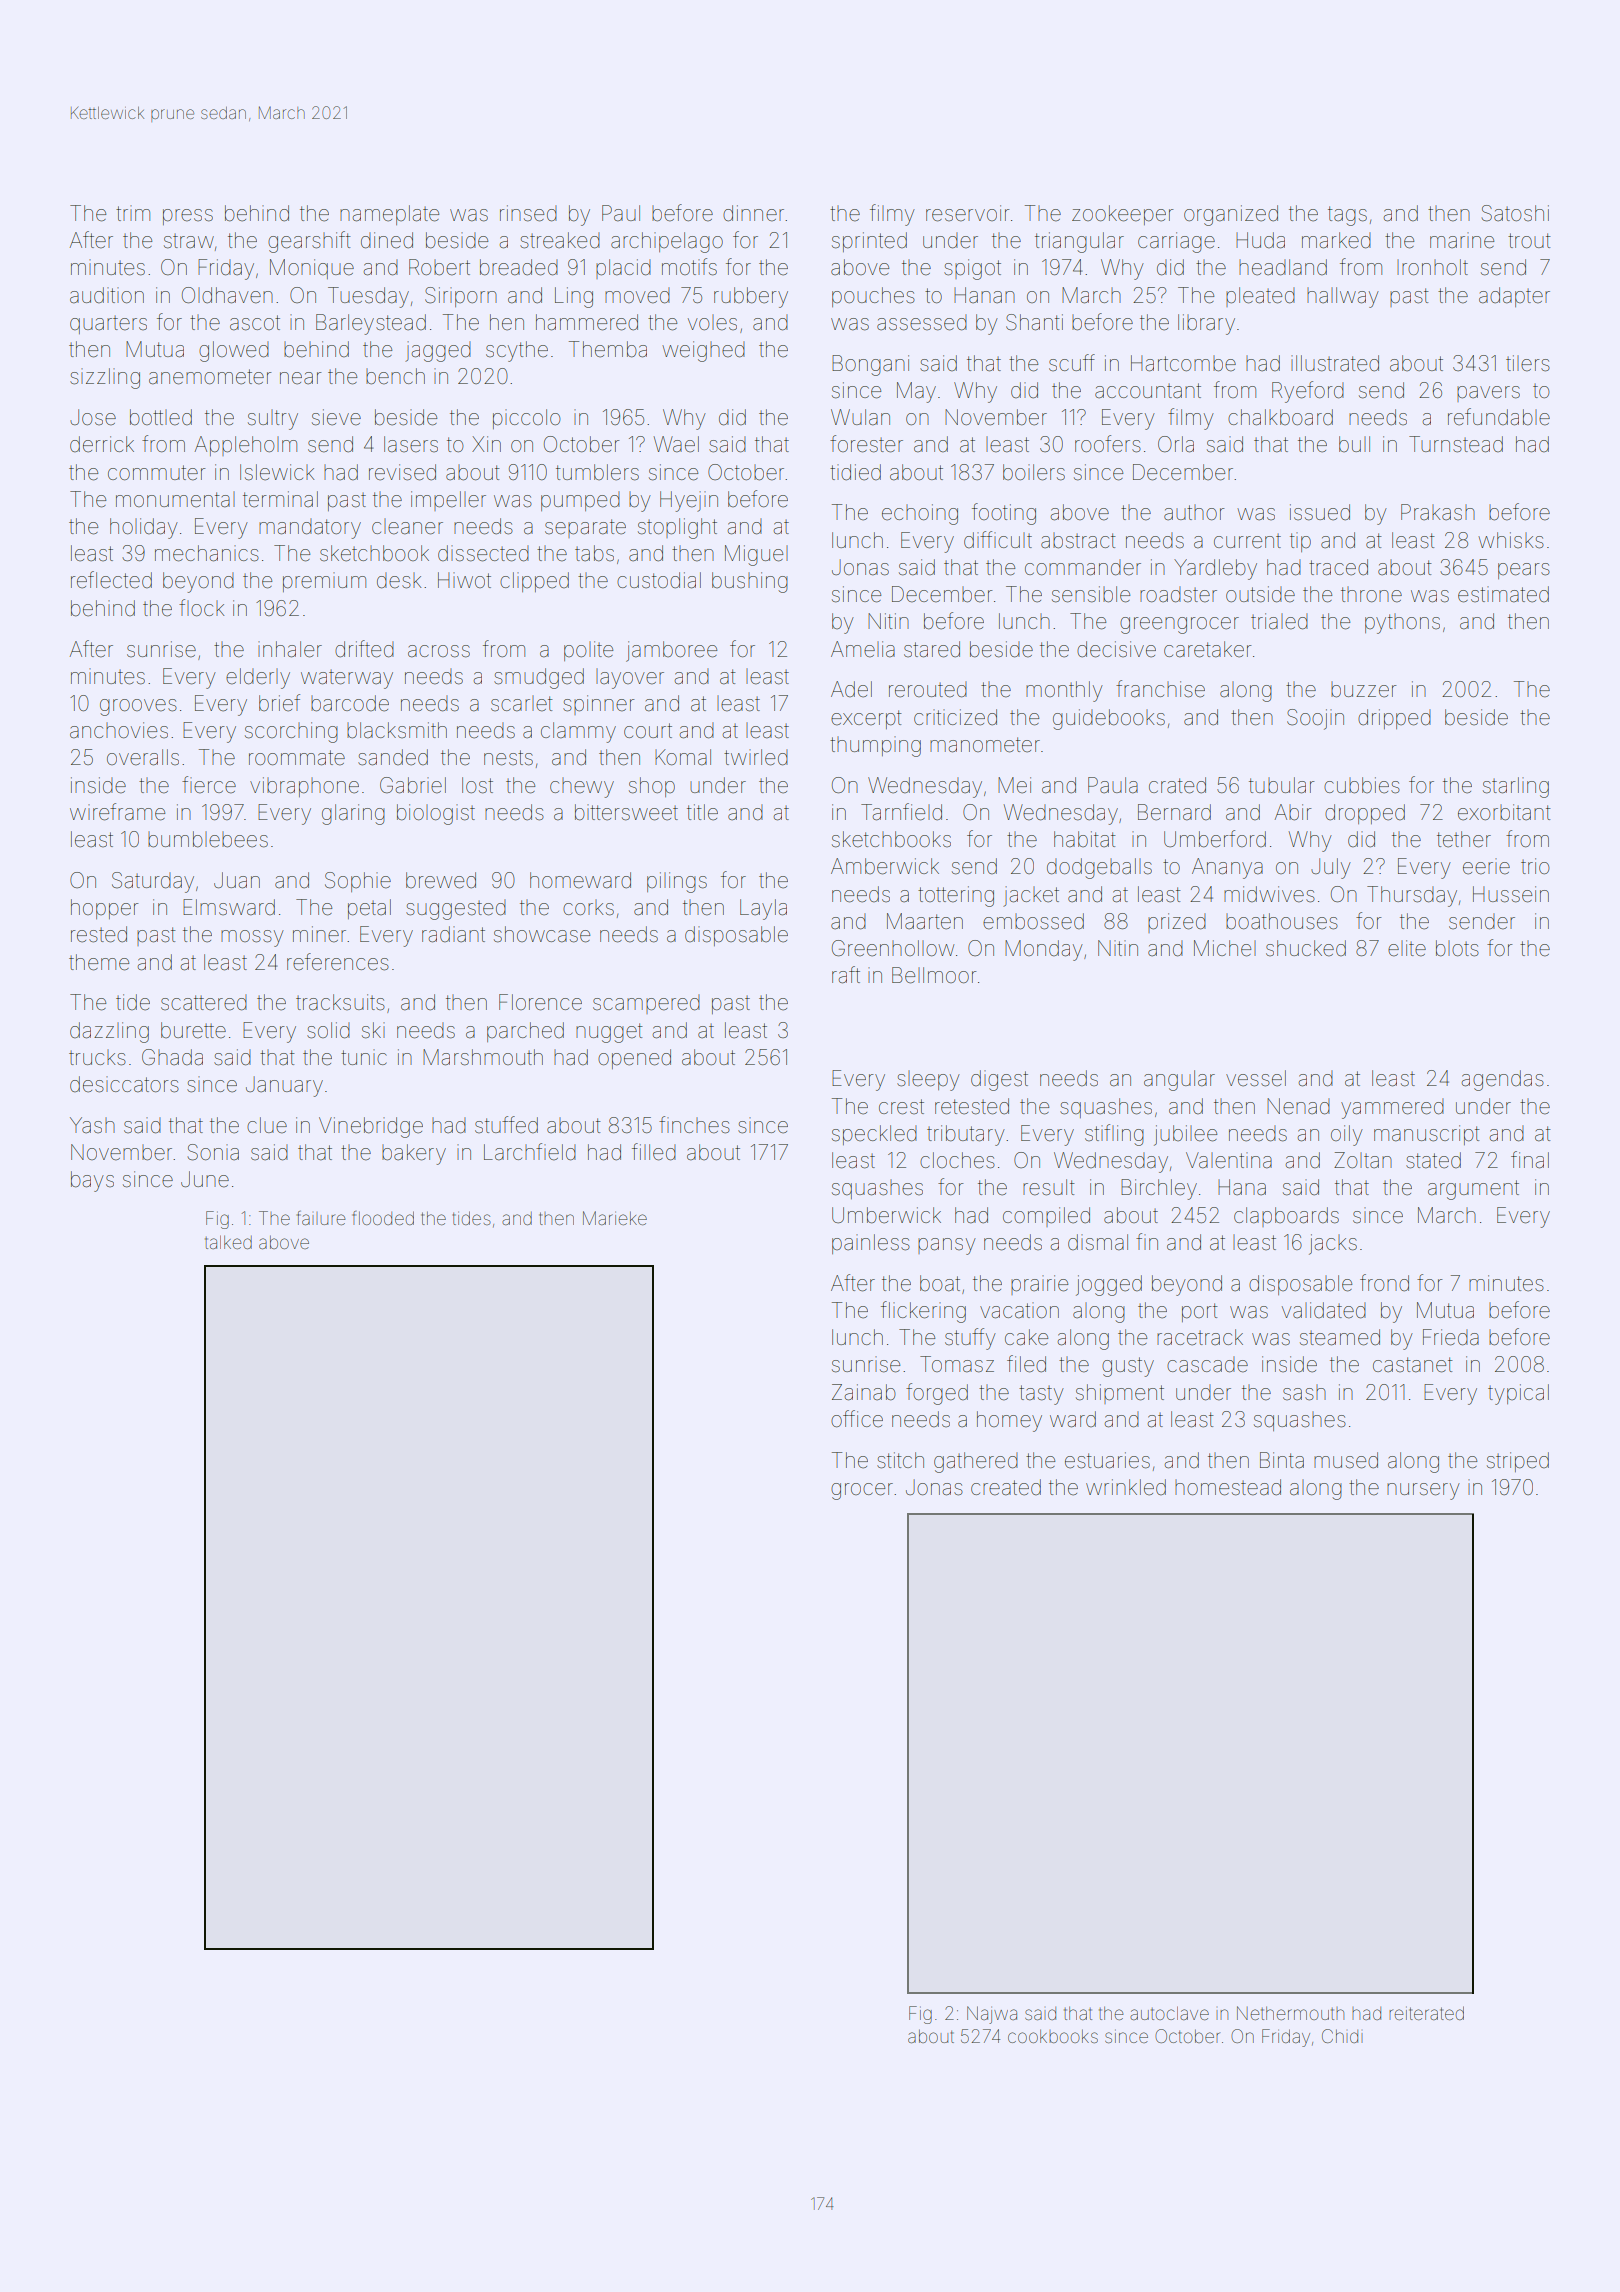 This screenshot has height=2292, width=1620. Describe the element at coordinates (992, 2015) in the screenshot. I see `Najwa` at that location.
